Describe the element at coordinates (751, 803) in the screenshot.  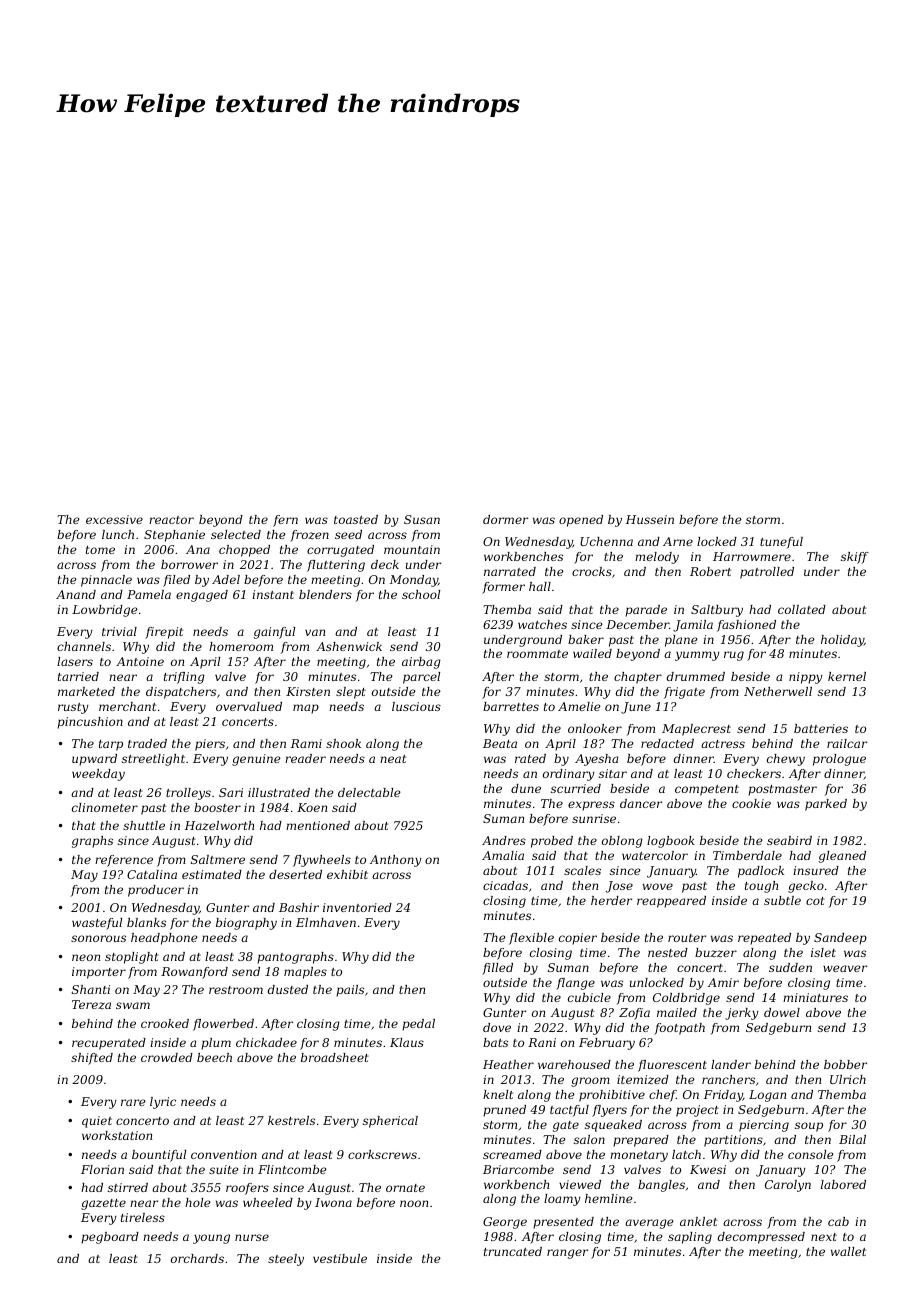
I see `cookie` at that location.
